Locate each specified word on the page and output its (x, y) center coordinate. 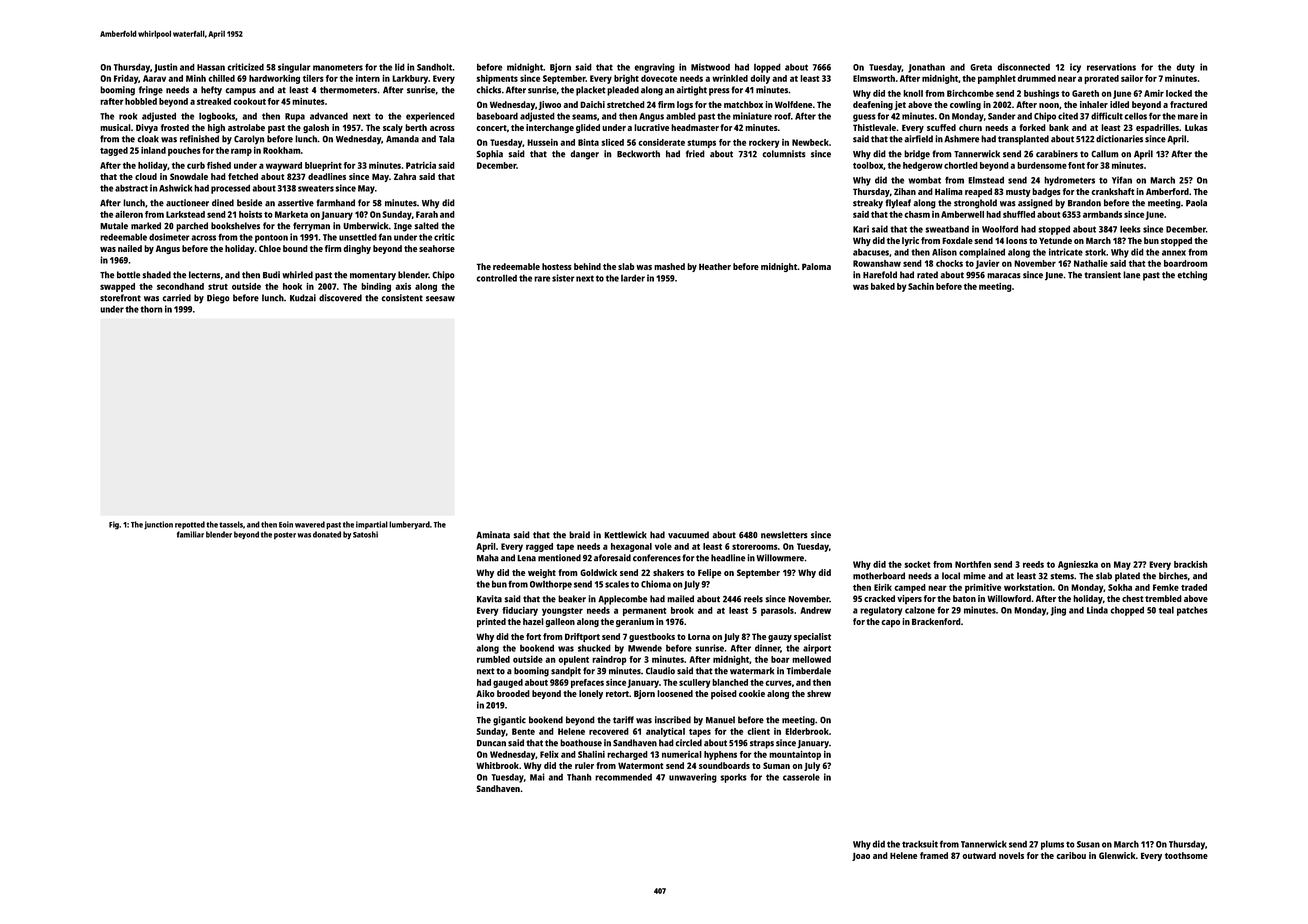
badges (1046, 192)
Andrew (815, 610)
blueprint (323, 166)
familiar (190, 534)
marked (146, 226)
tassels (231, 524)
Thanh (579, 777)
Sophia (489, 155)
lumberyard (409, 525)
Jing (1058, 611)
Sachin (921, 286)
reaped (978, 192)
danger (585, 155)
